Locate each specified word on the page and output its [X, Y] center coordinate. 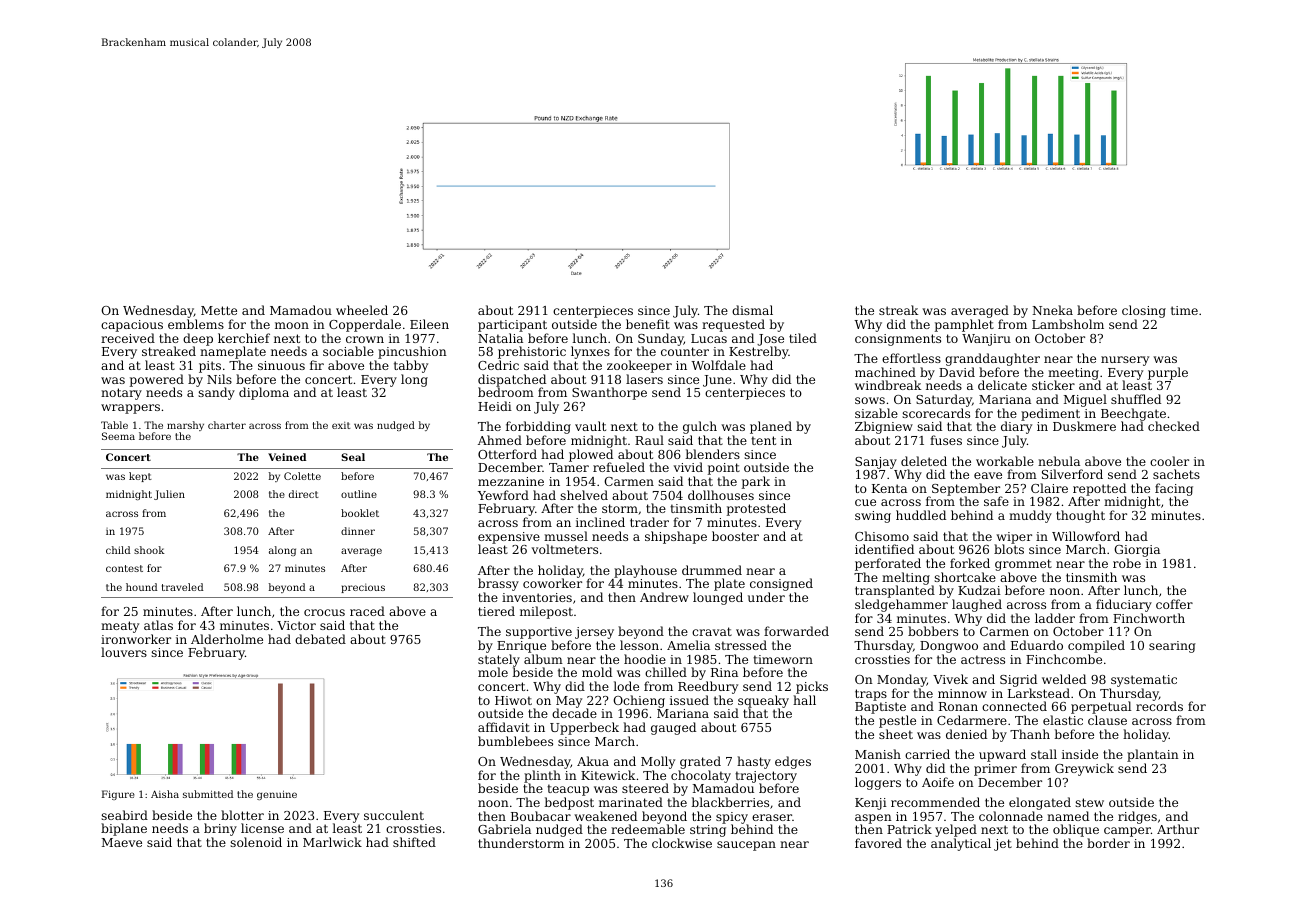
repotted [1099, 490]
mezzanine [511, 481]
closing [1144, 311]
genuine [277, 795]
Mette [219, 310]
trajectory [766, 777]
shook [149, 550]
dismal [752, 310]
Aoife [938, 782]
